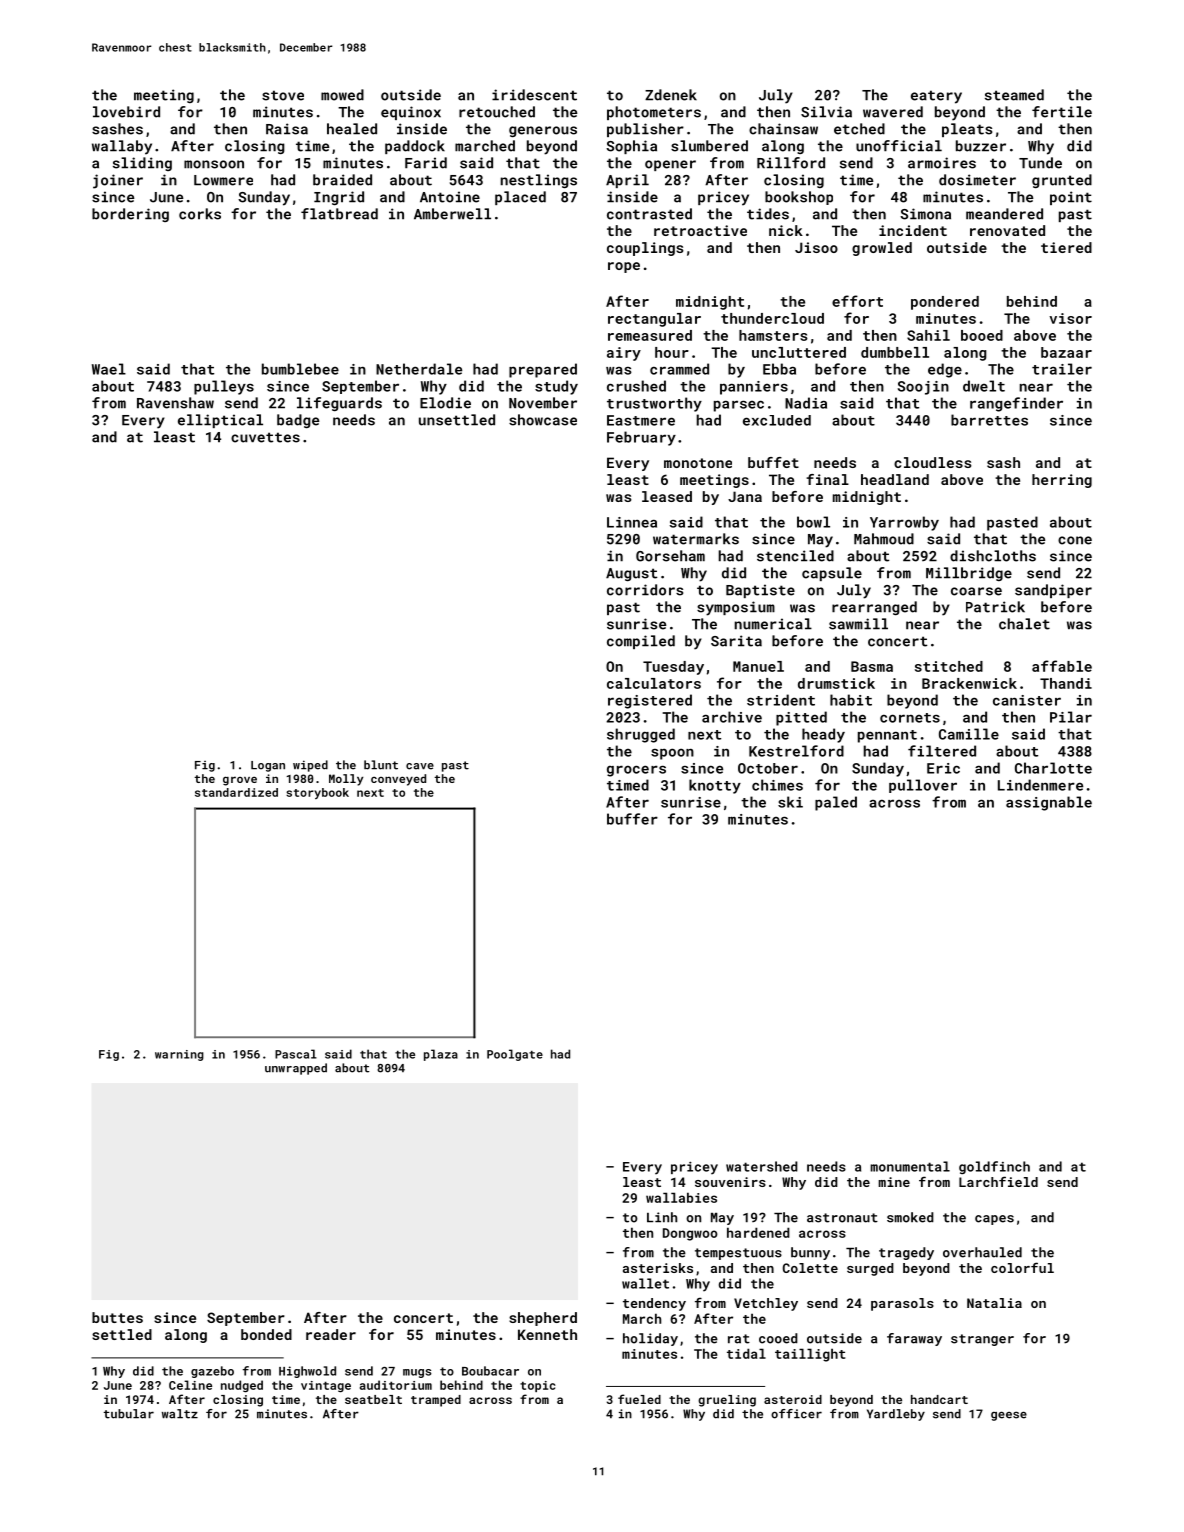 The height and width of the document is (1532, 1184). Describe the element at coordinates (994, 1303) in the document. I see `Natalia` at that location.
